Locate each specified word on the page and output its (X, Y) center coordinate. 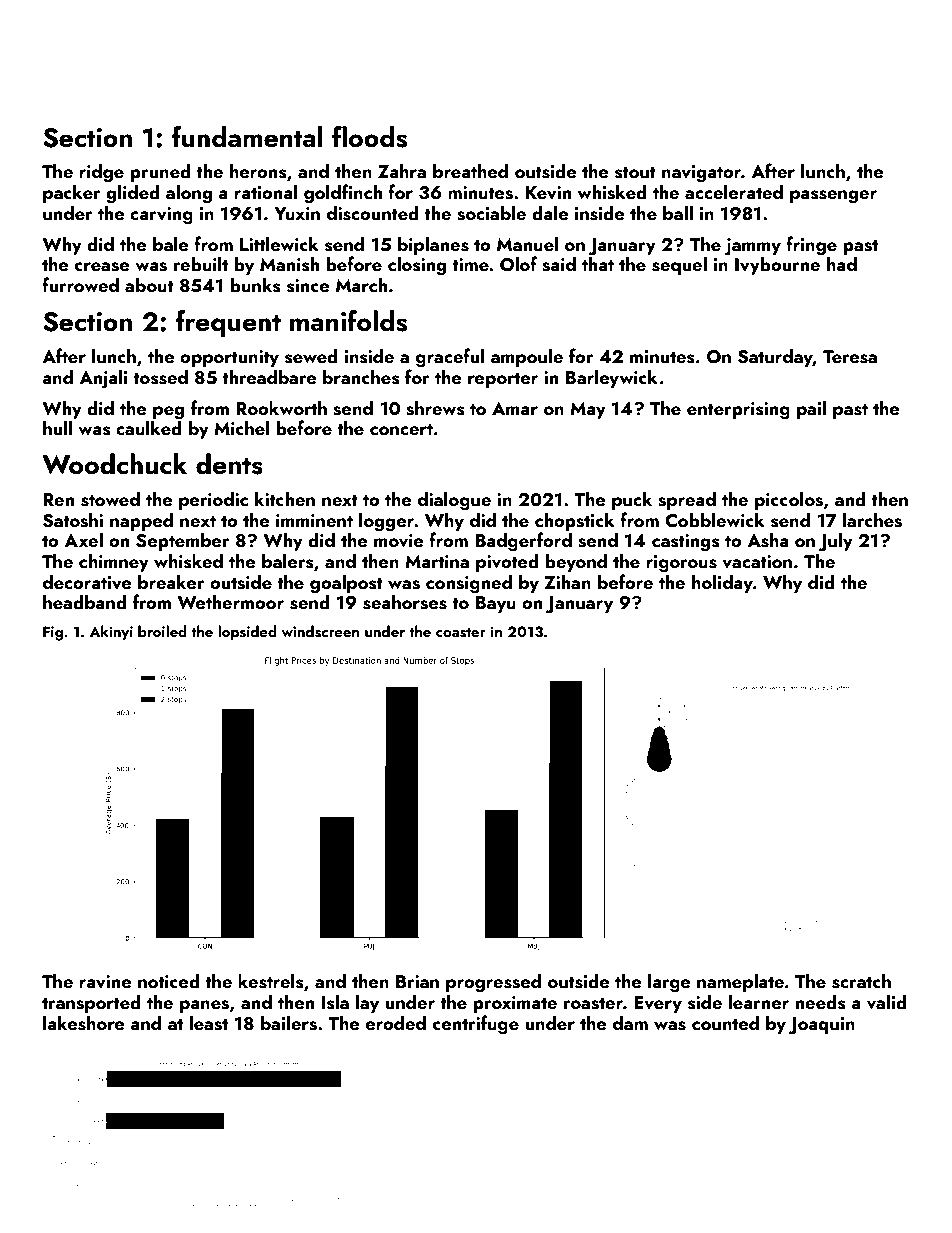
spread (687, 500)
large (669, 983)
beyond (576, 562)
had (842, 263)
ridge (101, 173)
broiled (162, 631)
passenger (833, 197)
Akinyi (111, 633)
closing (417, 266)
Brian (417, 981)
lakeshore (84, 1023)
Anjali (103, 379)
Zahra (402, 170)
